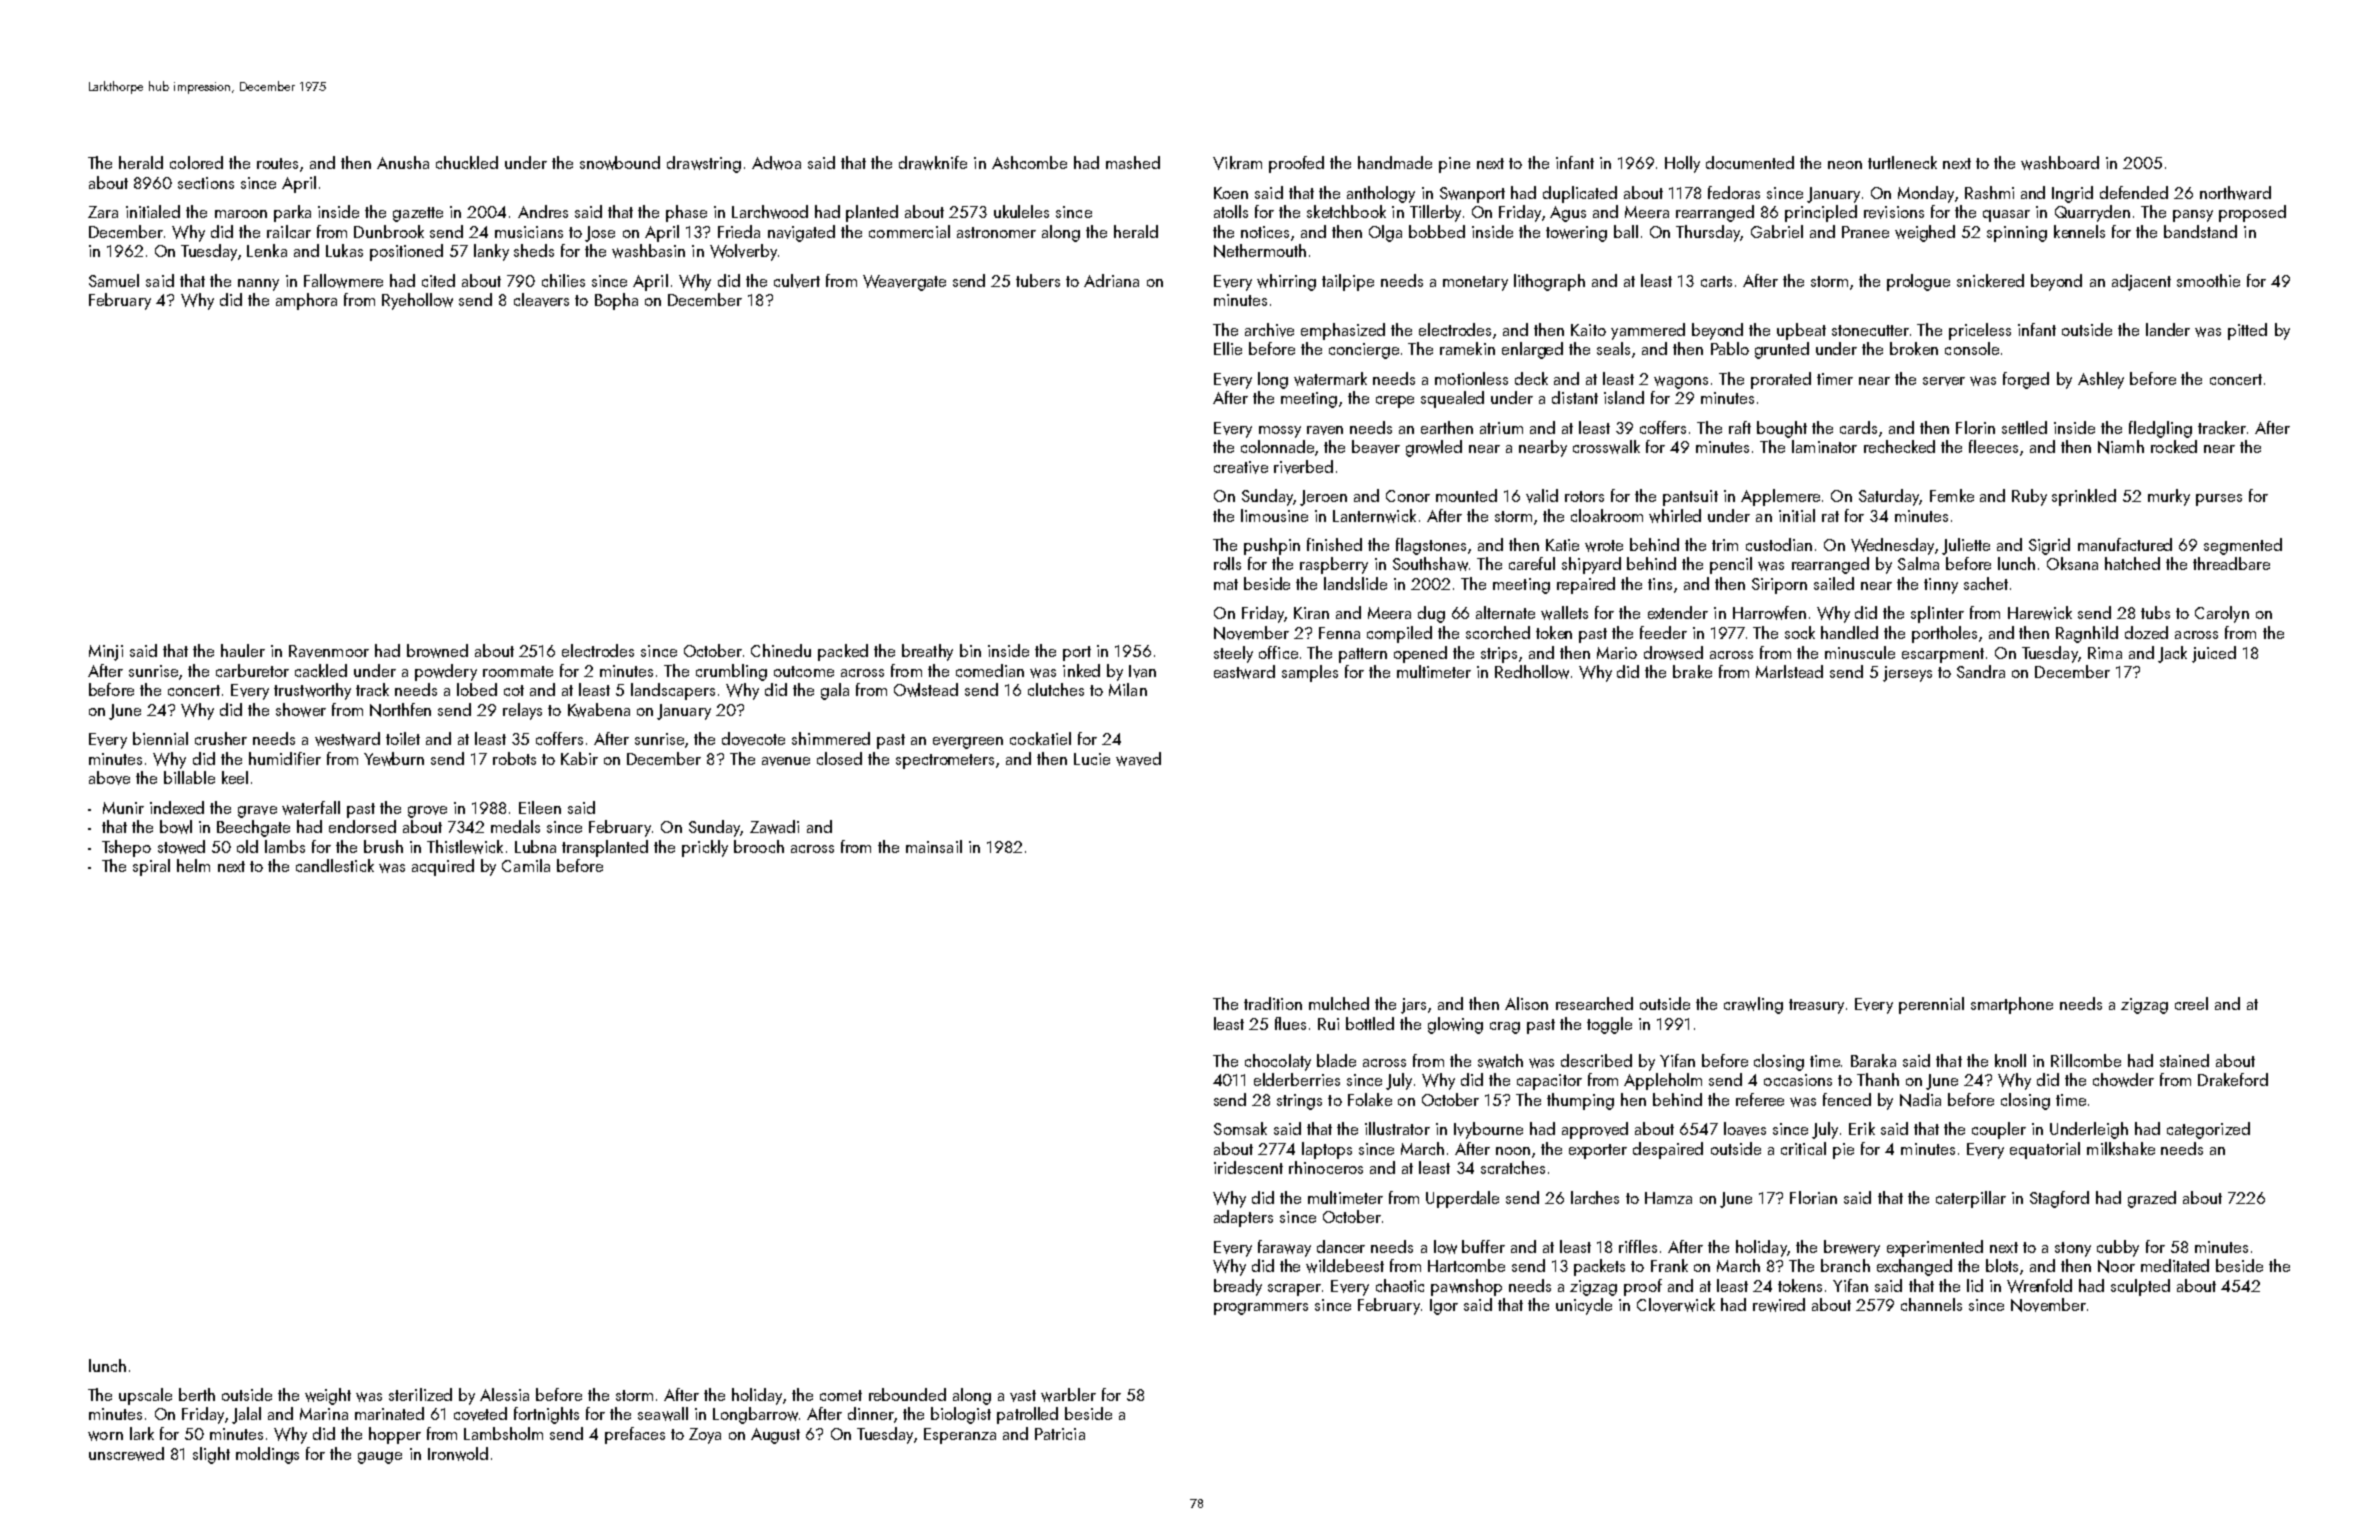 The image size is (2380, 1540). I want to click on Vikram, so click(1237, 163).
